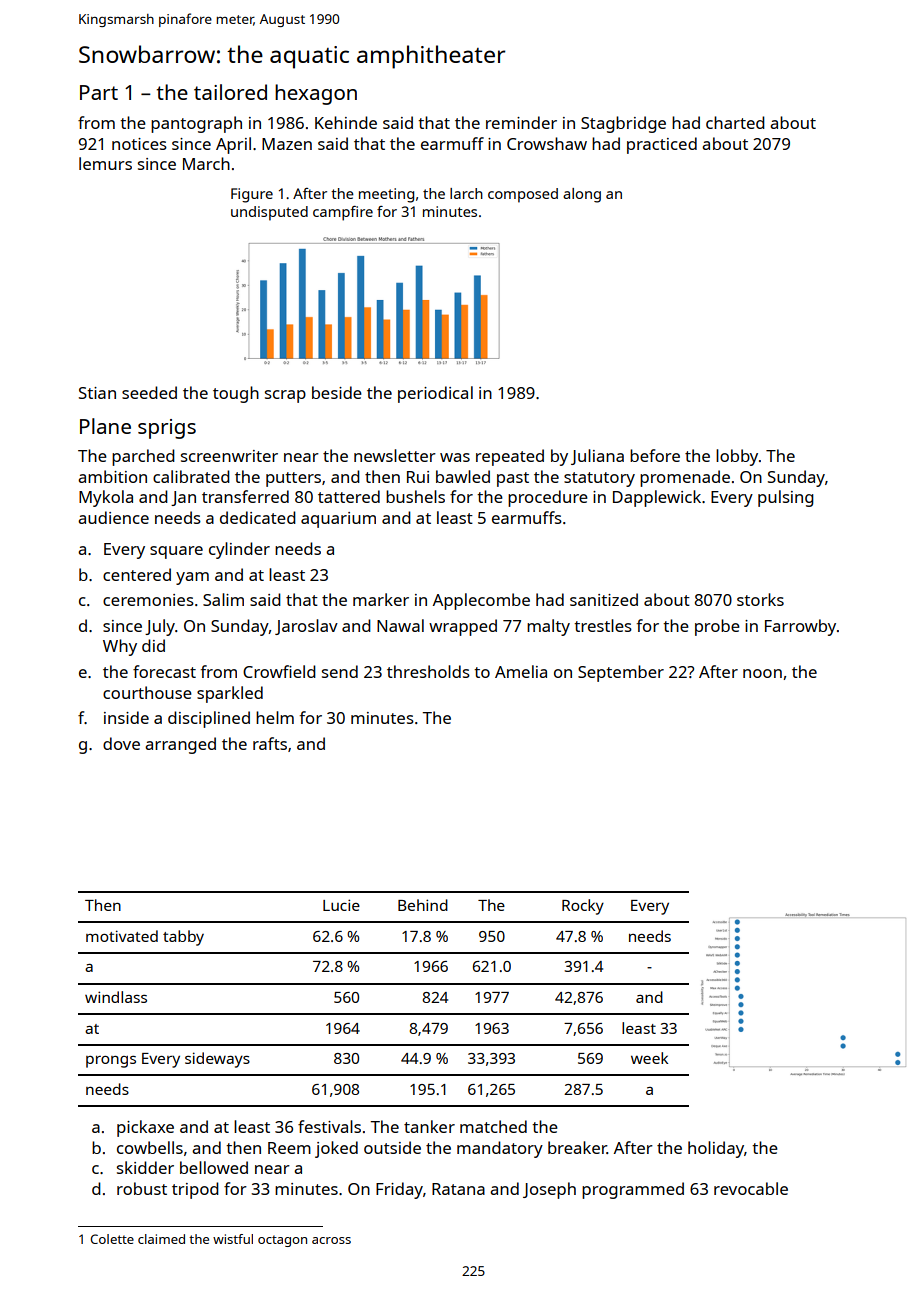 The height and width of the image is (1308, 924). What do you see at coordinates (316, 94) in the image?
I see `hexagon` at bounding box center [316, 94].
